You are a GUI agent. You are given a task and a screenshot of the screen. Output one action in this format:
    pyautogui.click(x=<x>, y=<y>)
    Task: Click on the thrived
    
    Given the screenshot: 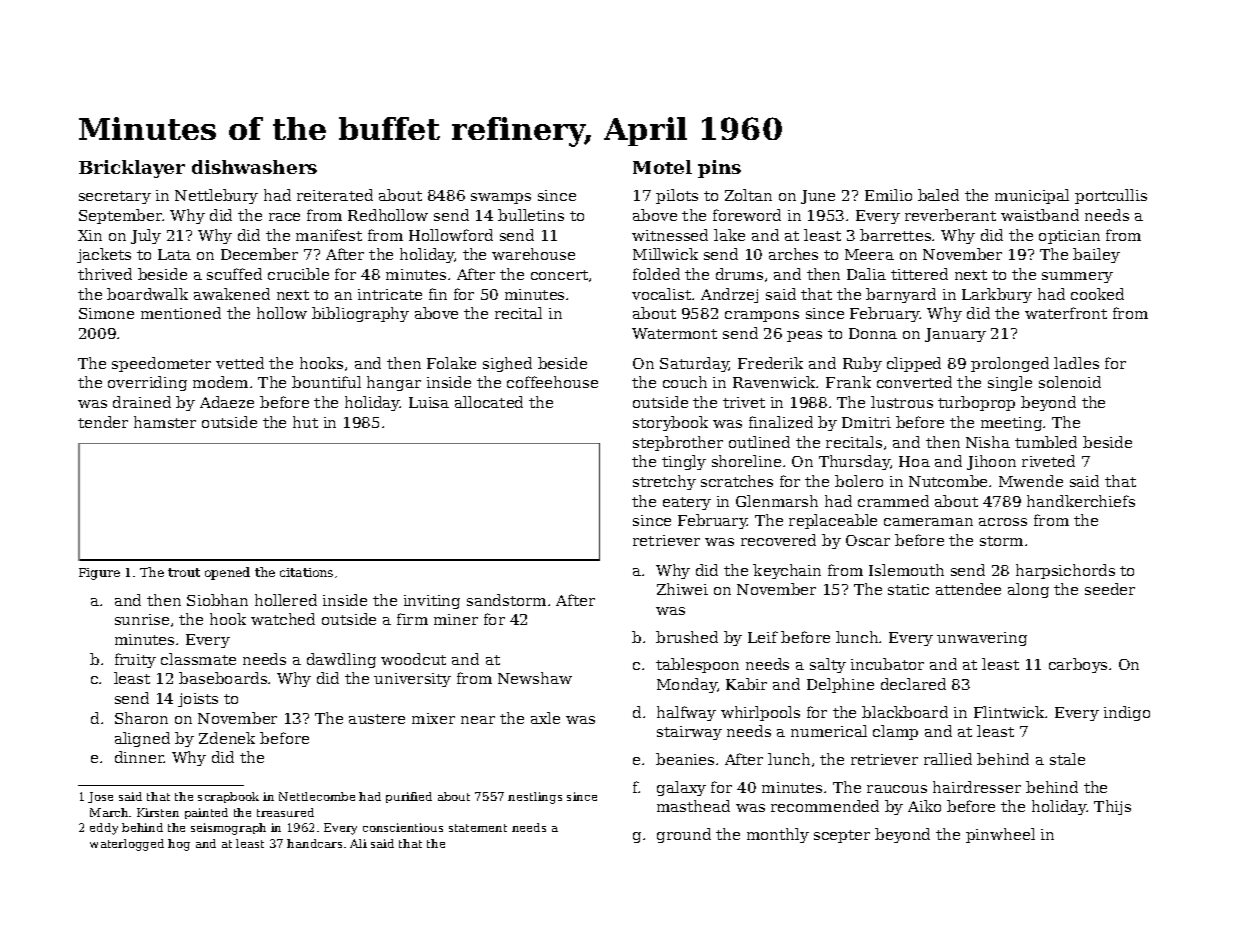 What is the action you would take?
    pyautogui.click(x=105, y=274)
